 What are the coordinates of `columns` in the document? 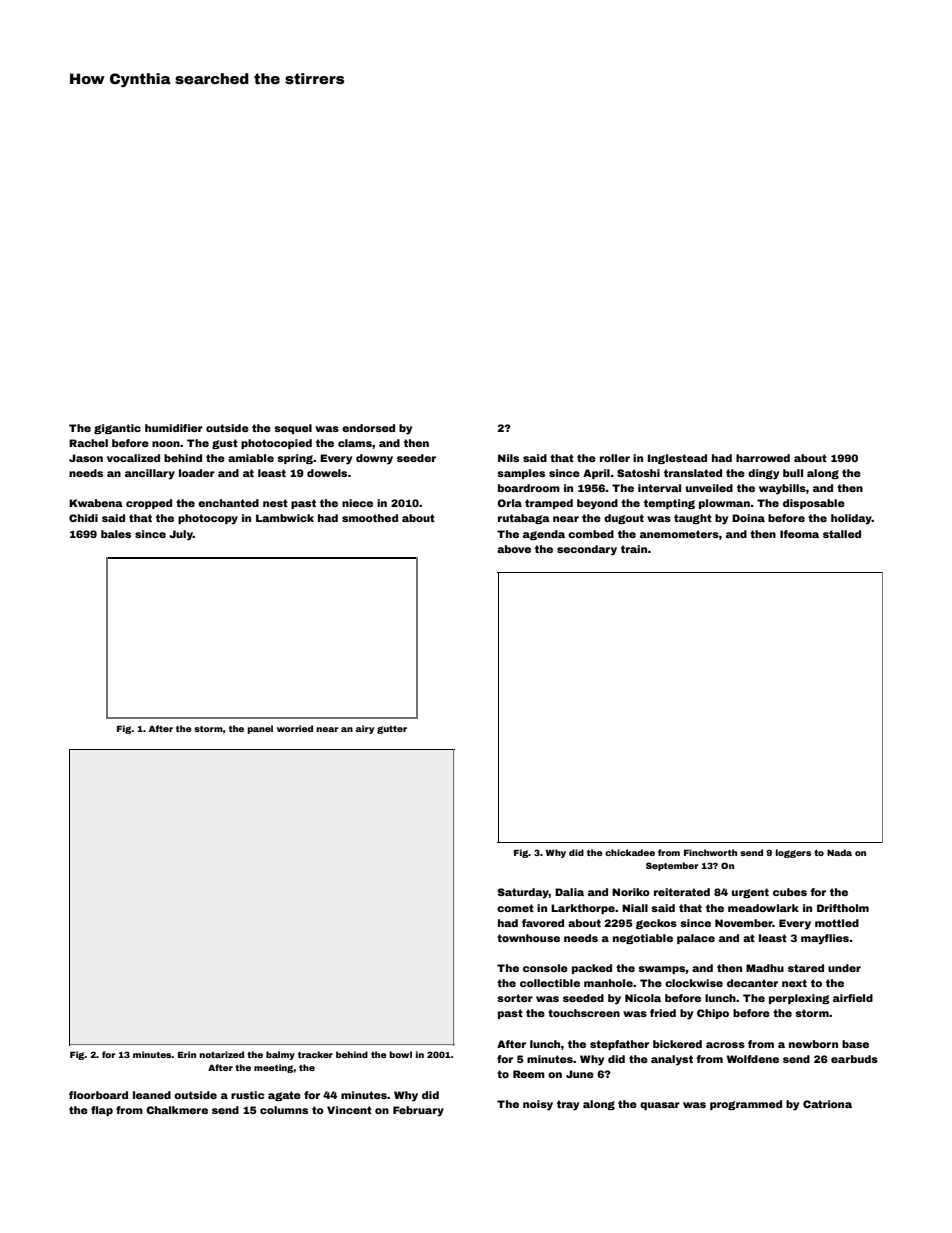 It's located at (284, 1110).
